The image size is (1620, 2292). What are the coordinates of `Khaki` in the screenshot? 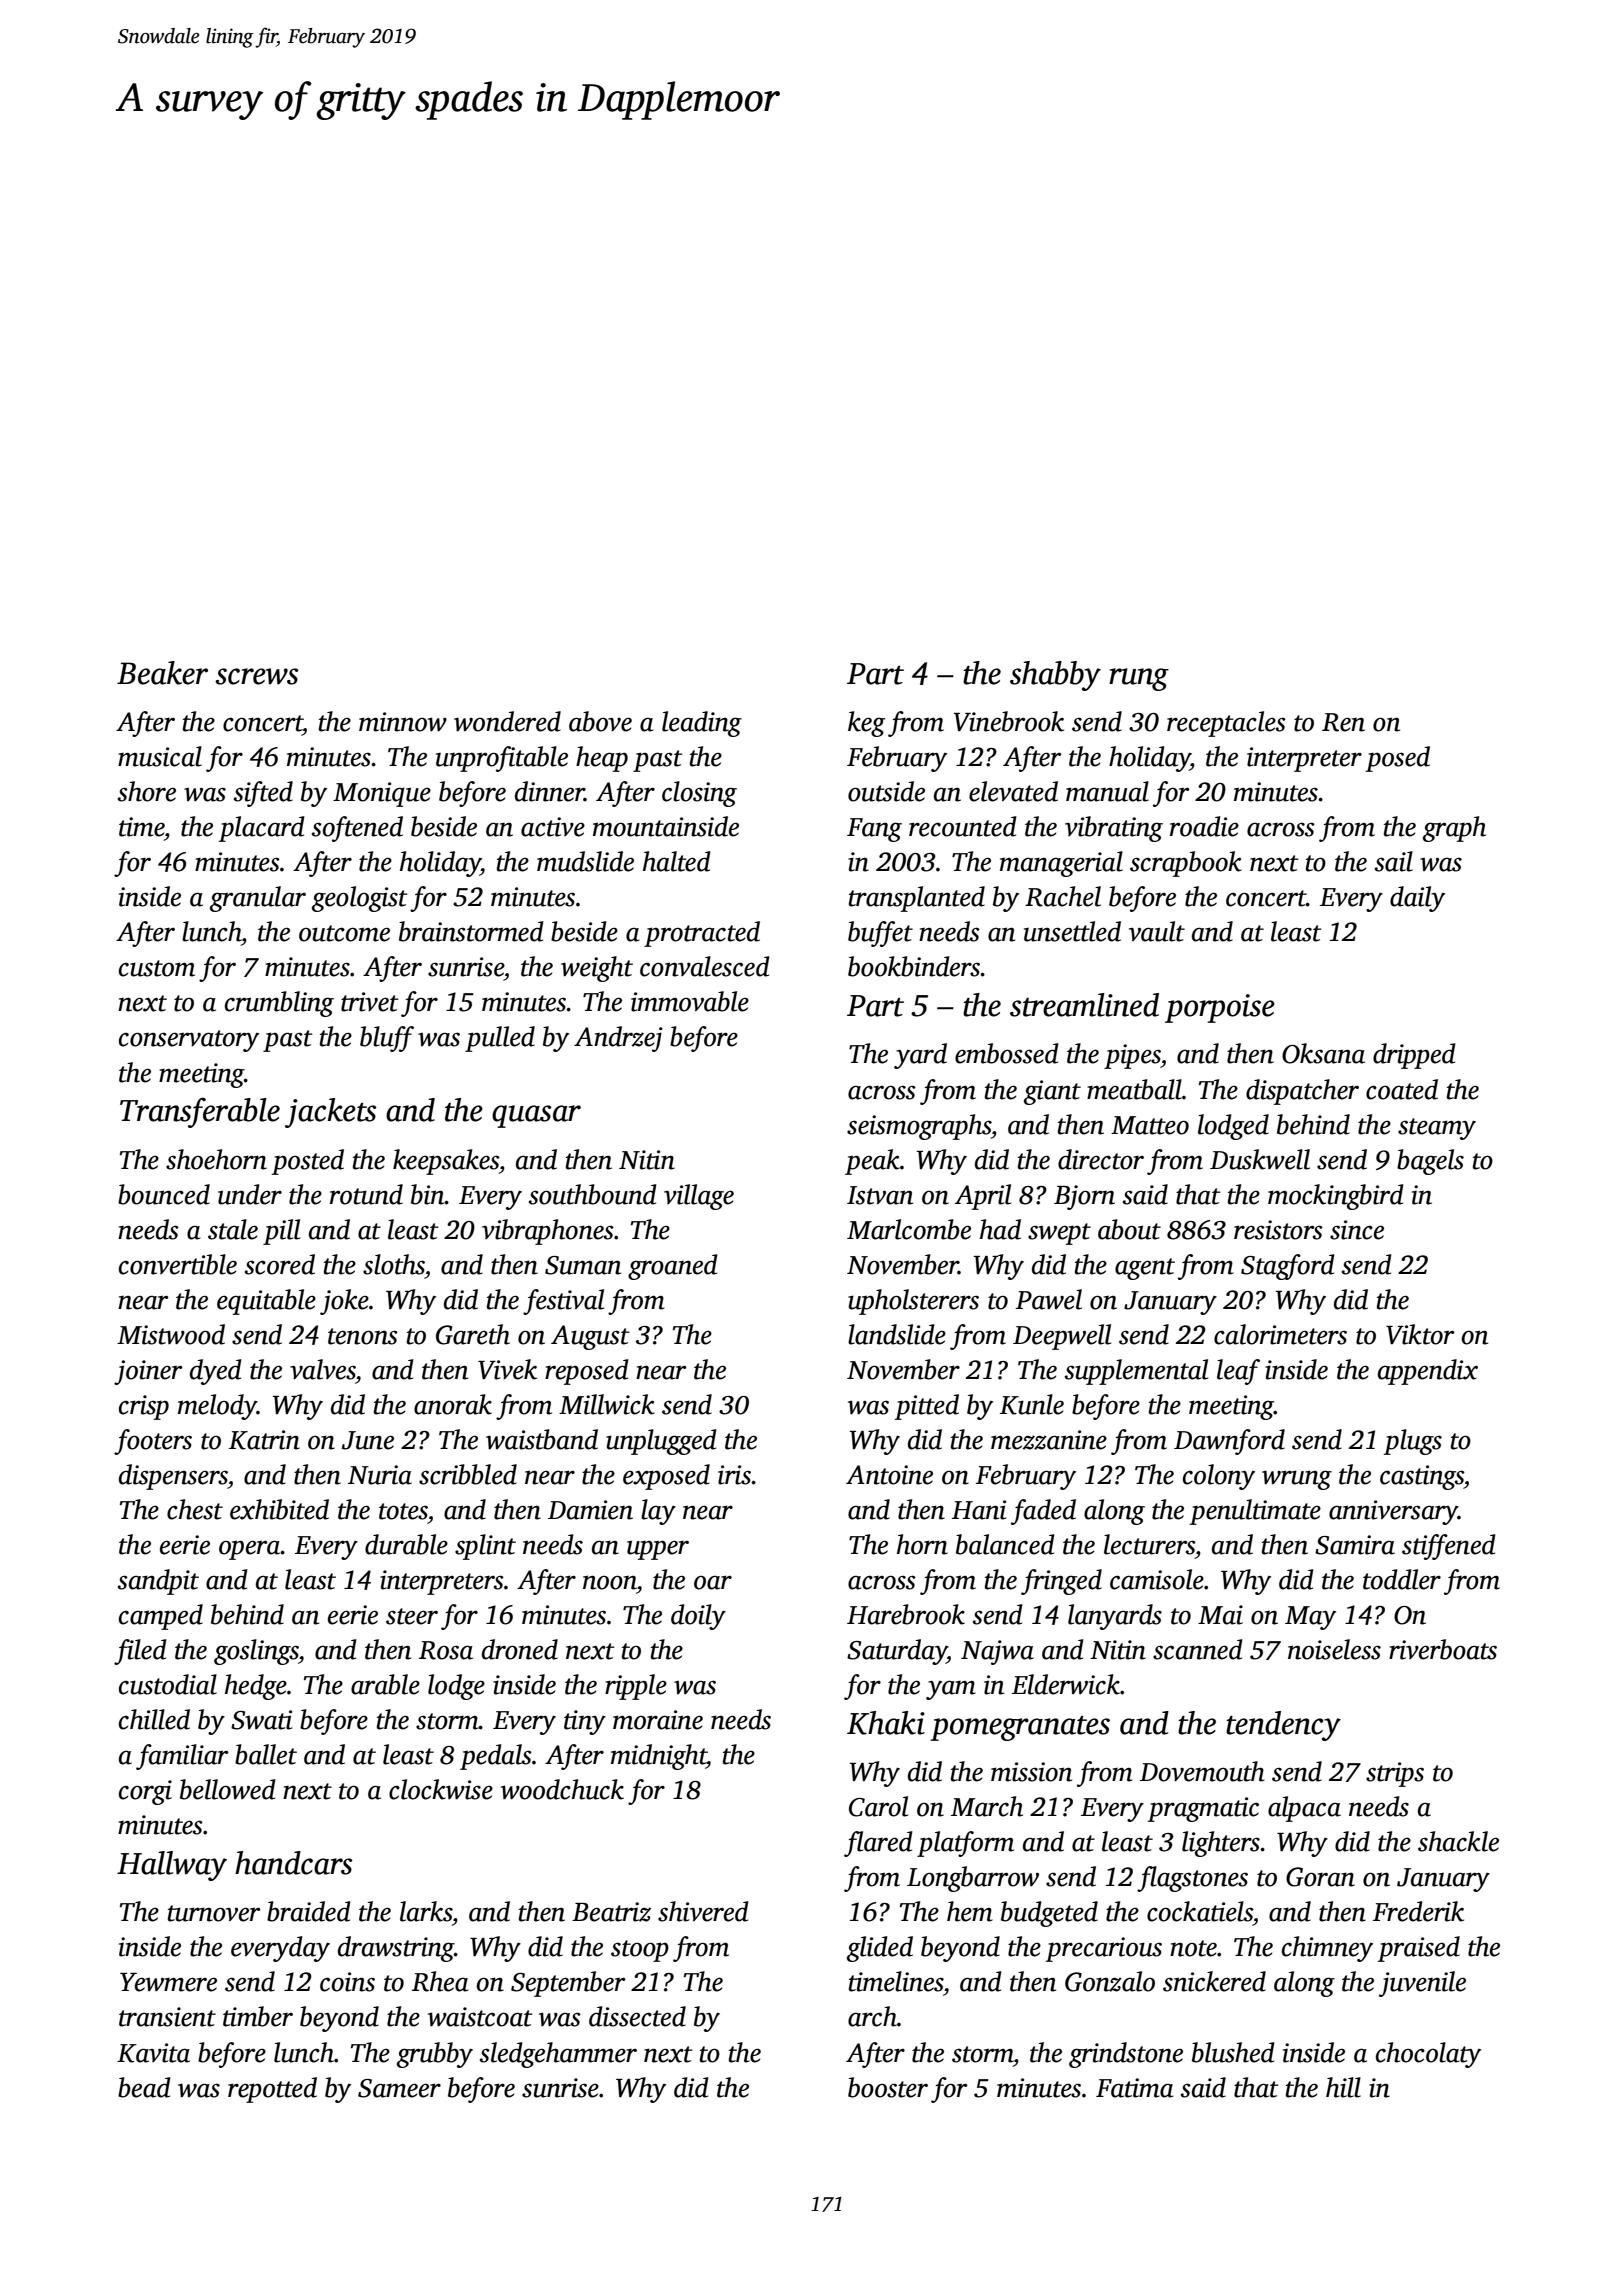 It's located at (886, 1723).
